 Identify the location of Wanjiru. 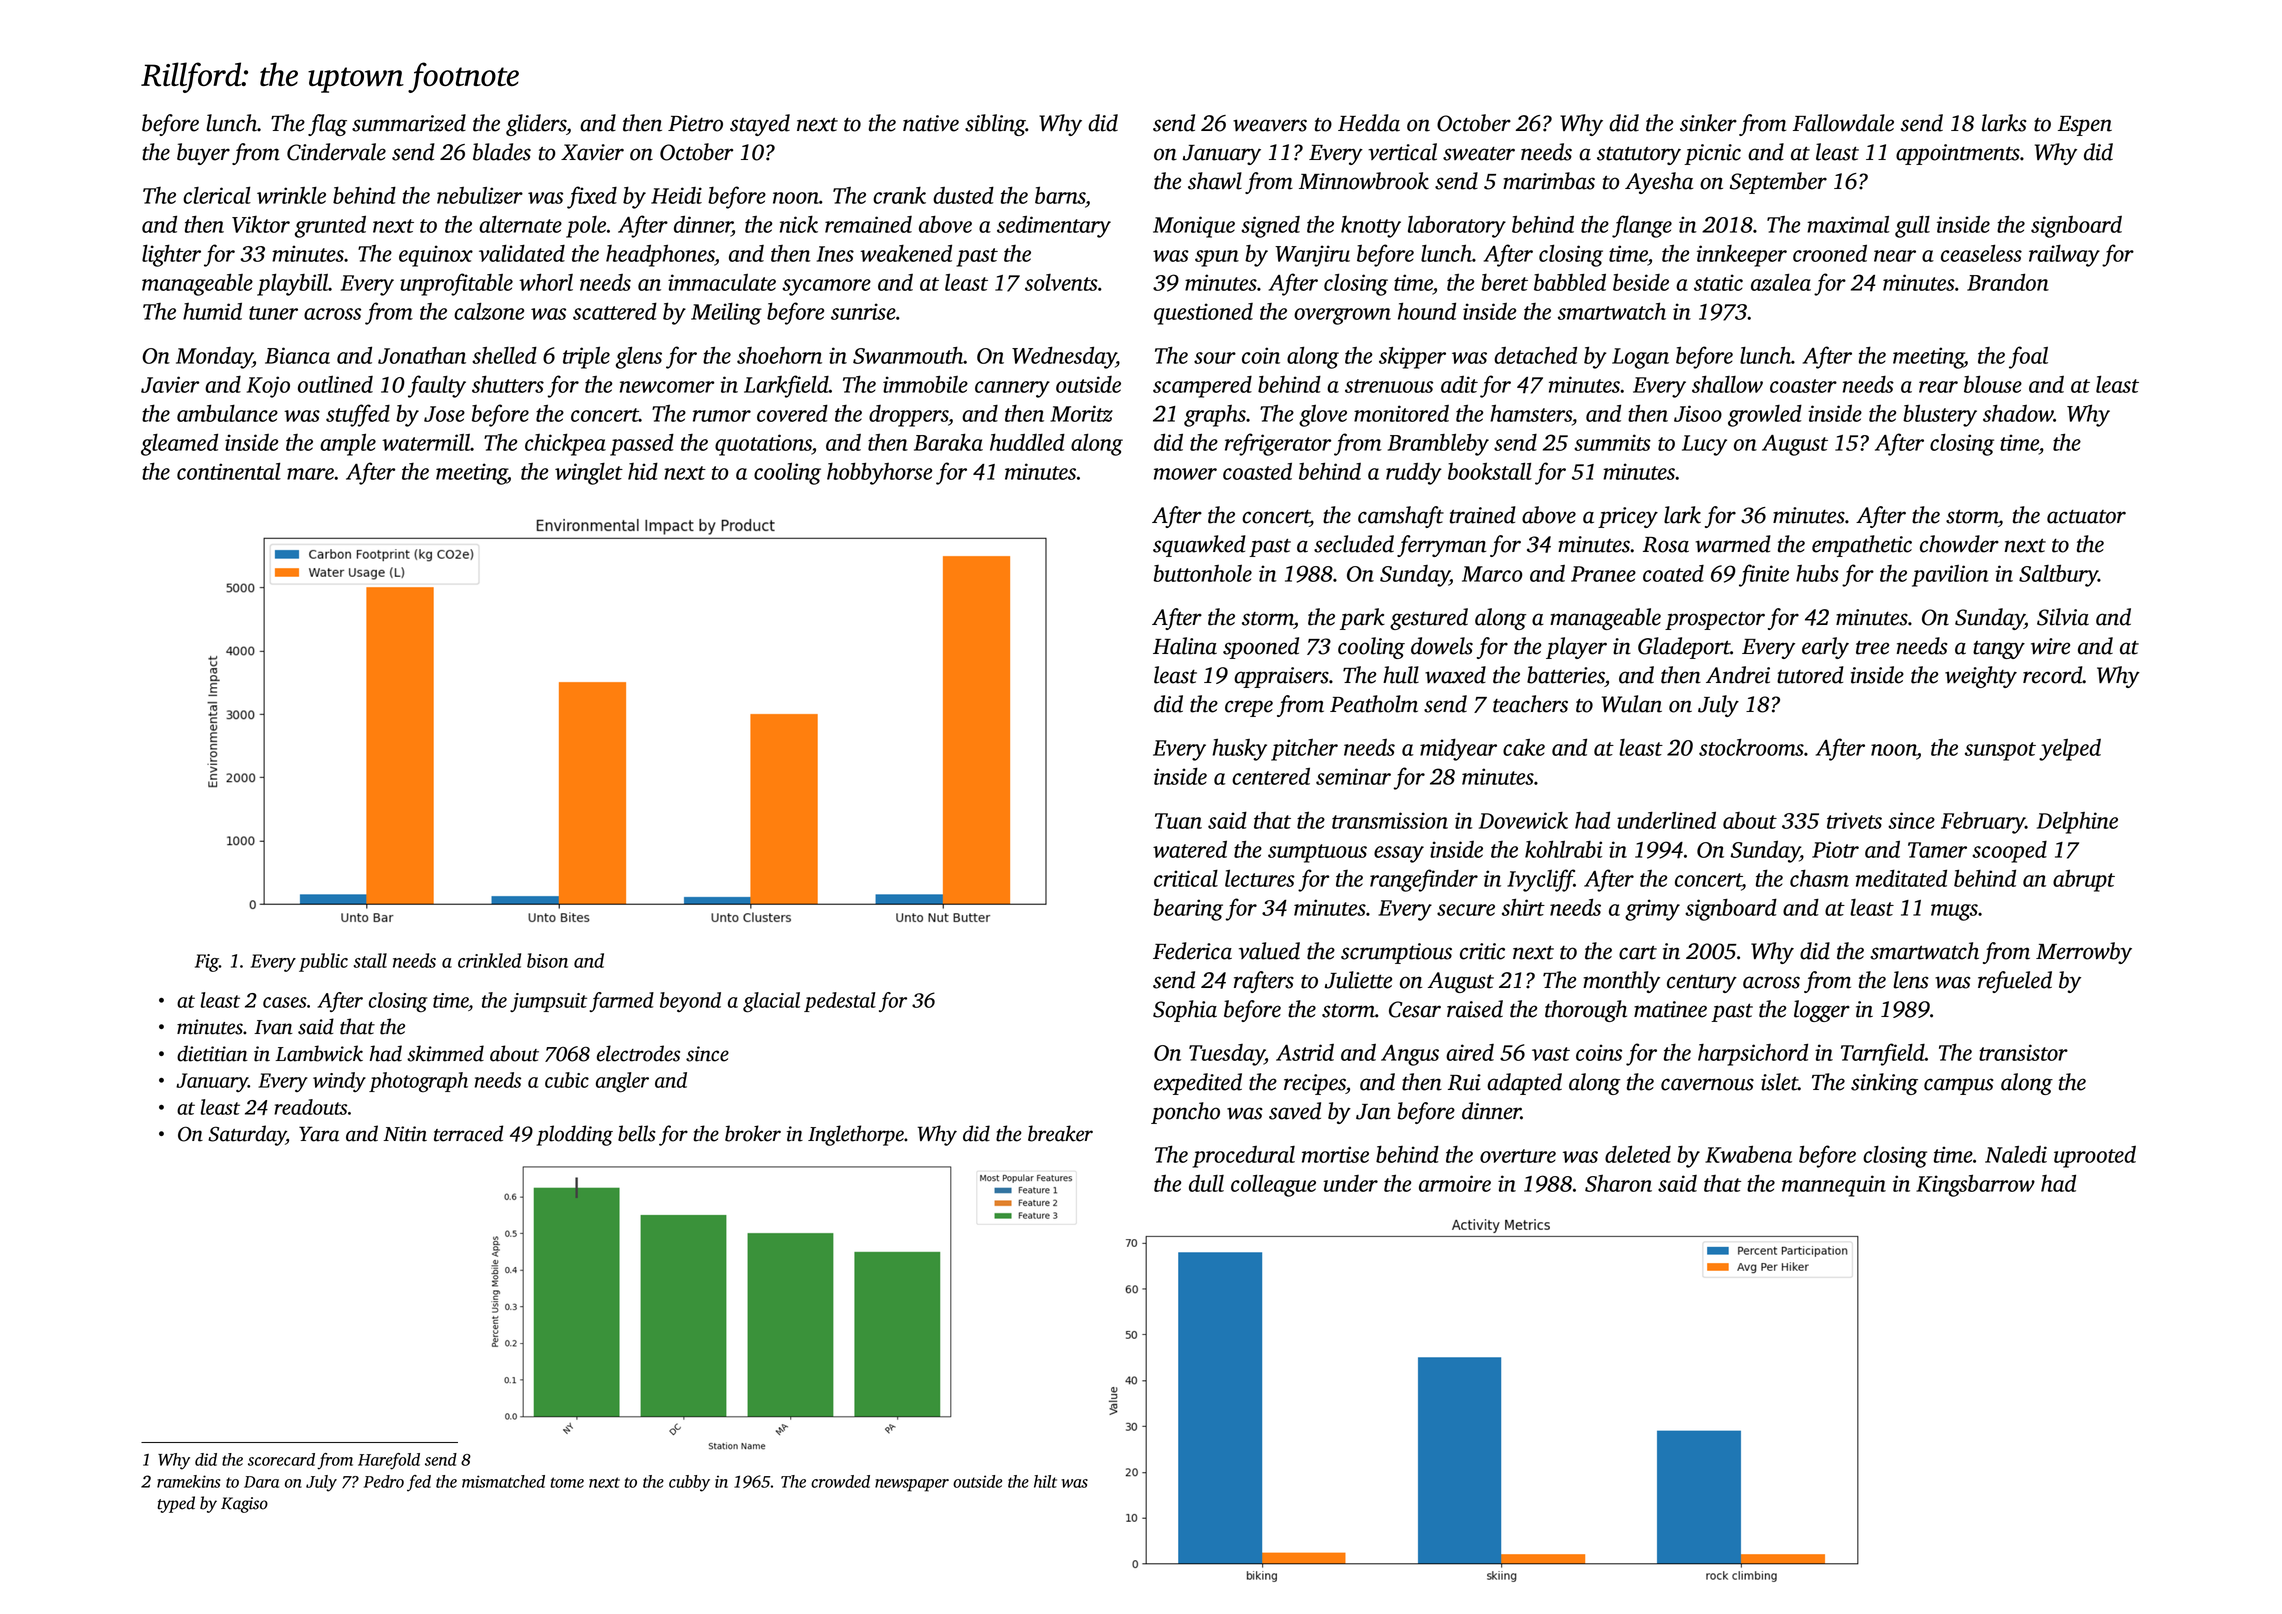
(1312, 256).
